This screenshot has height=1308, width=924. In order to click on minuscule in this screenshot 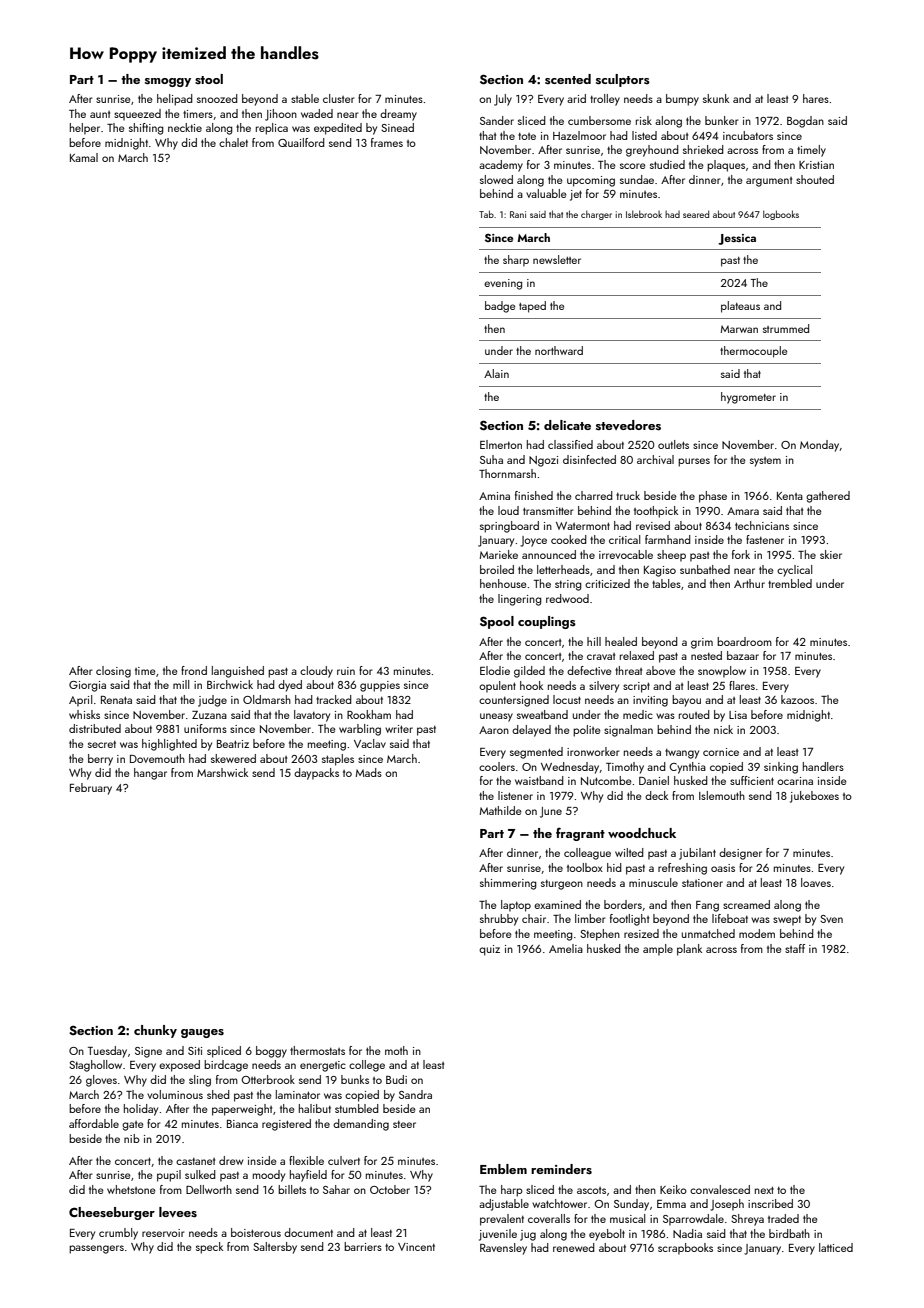, I will do `click(653, 882)`.
